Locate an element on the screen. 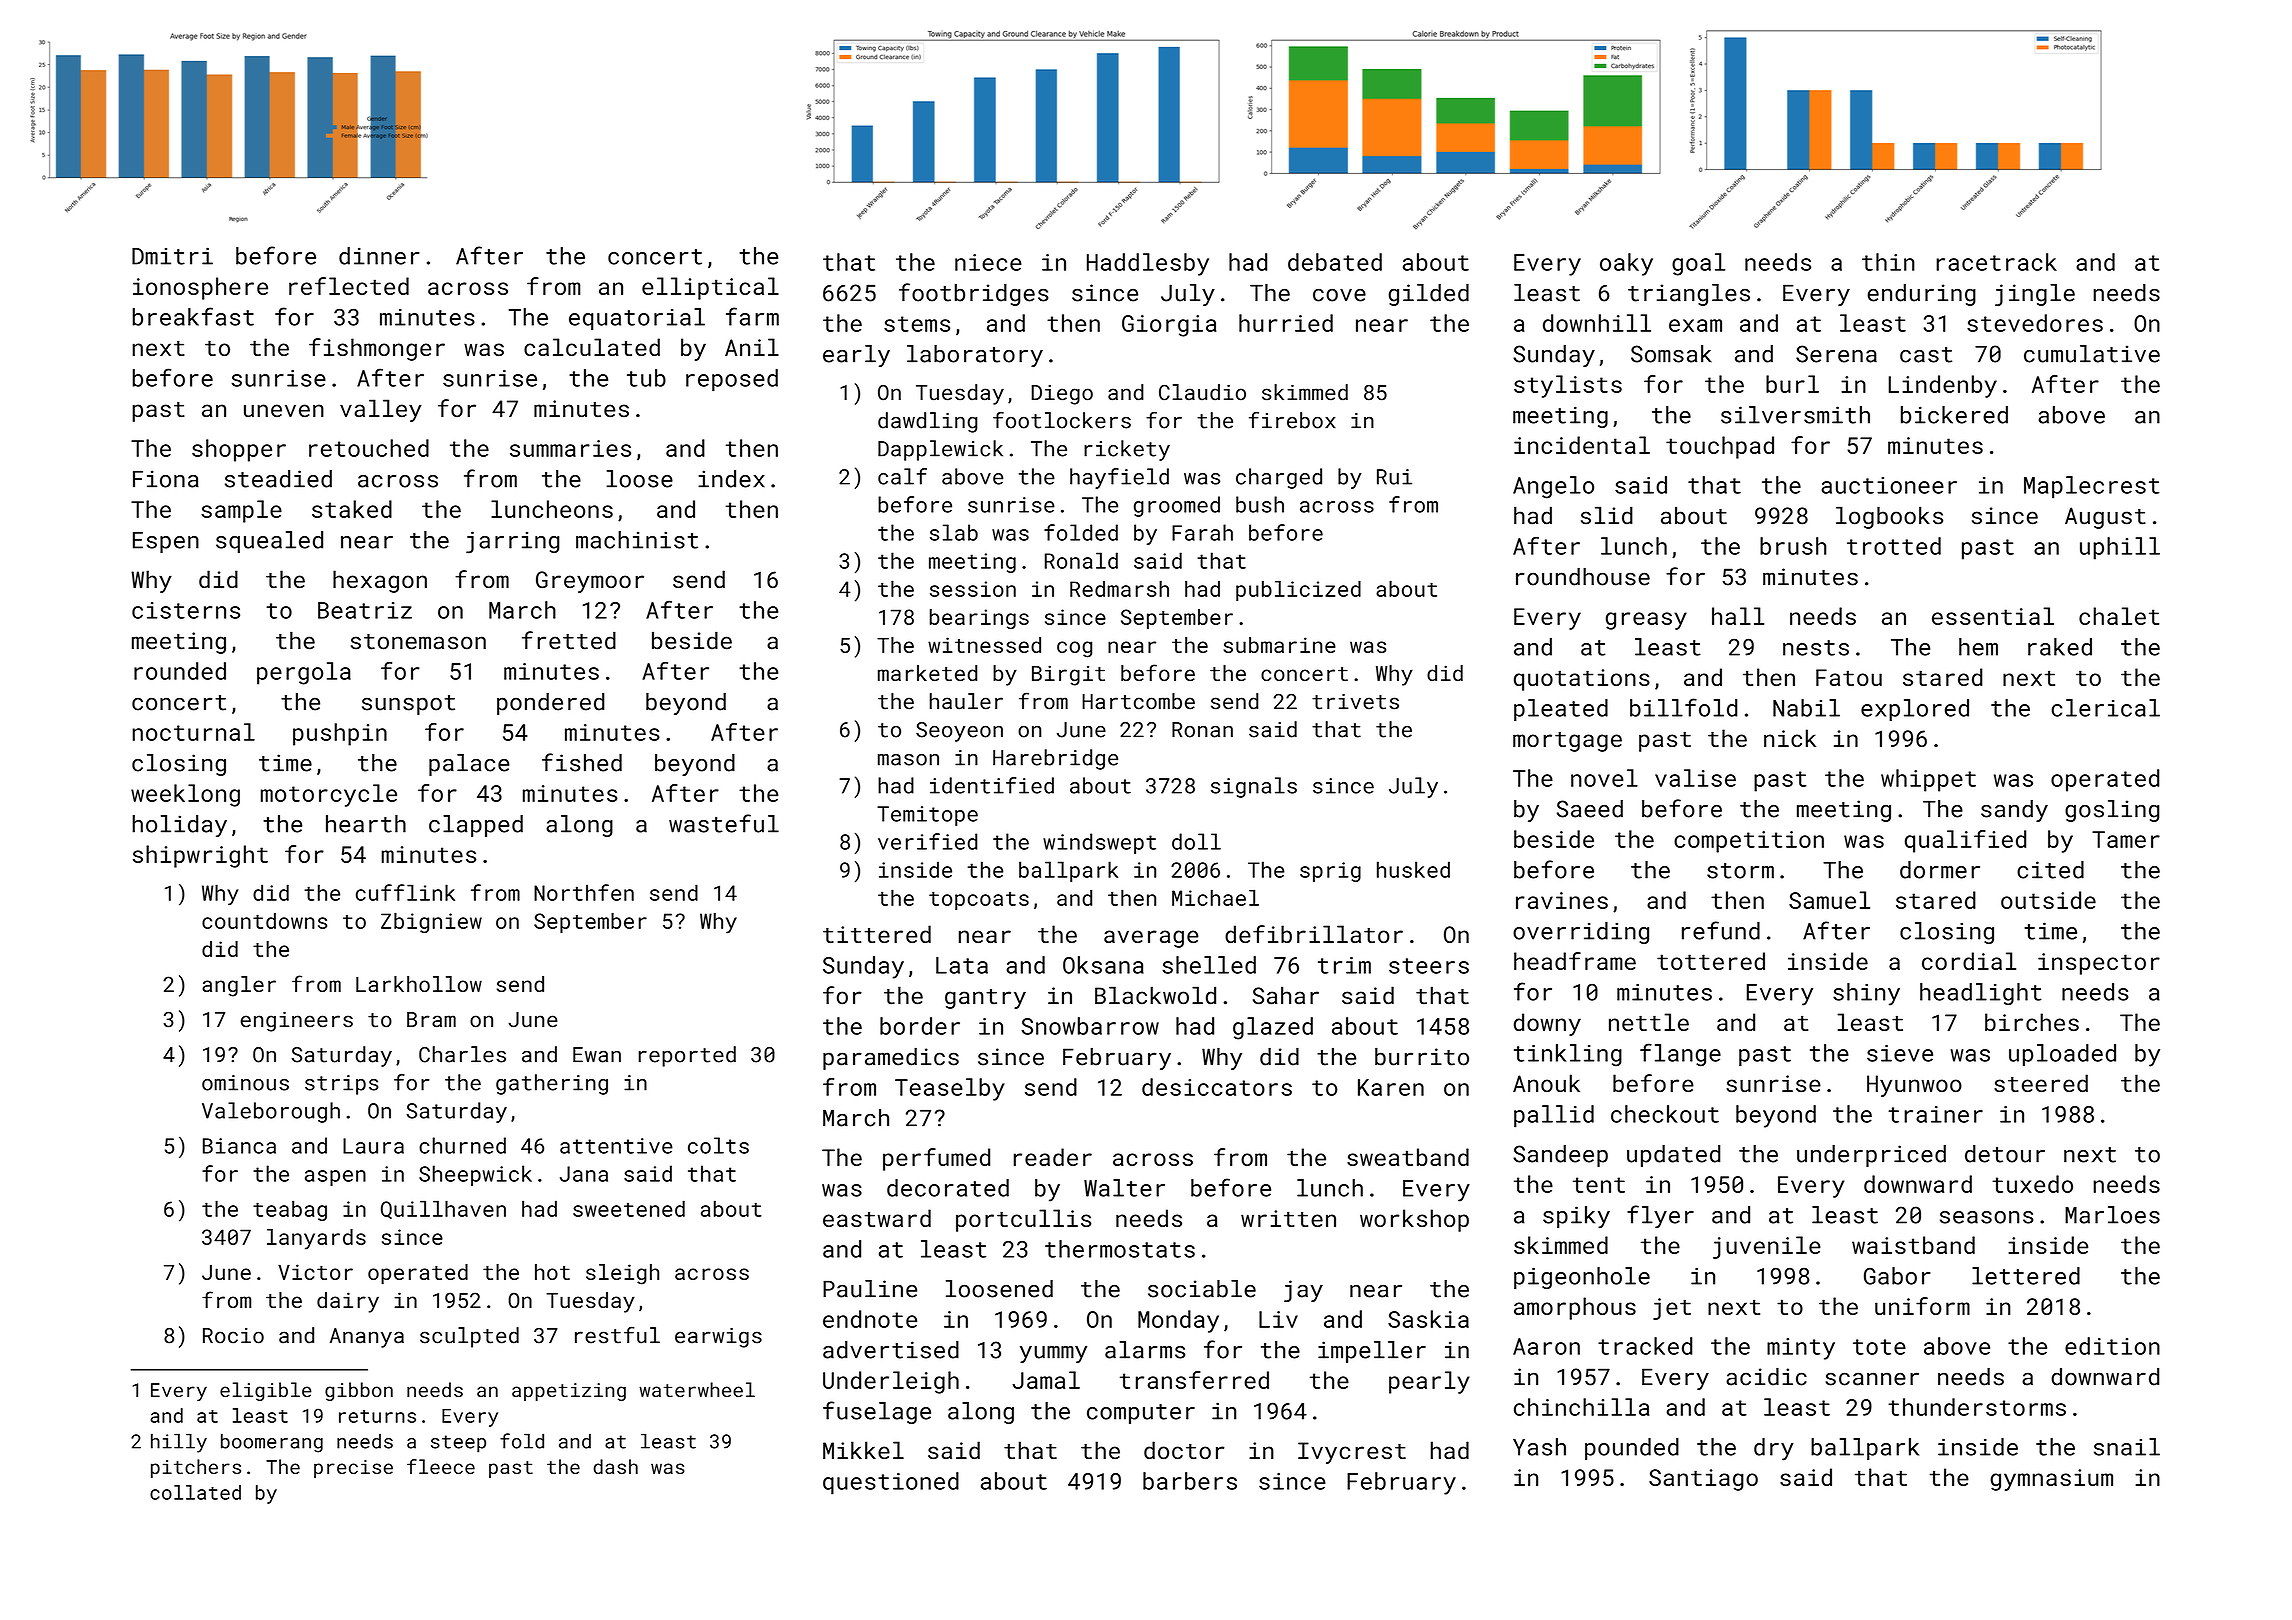 This screenshot has width=2292, height=1620. niece is located at coordinates (988, 262).
